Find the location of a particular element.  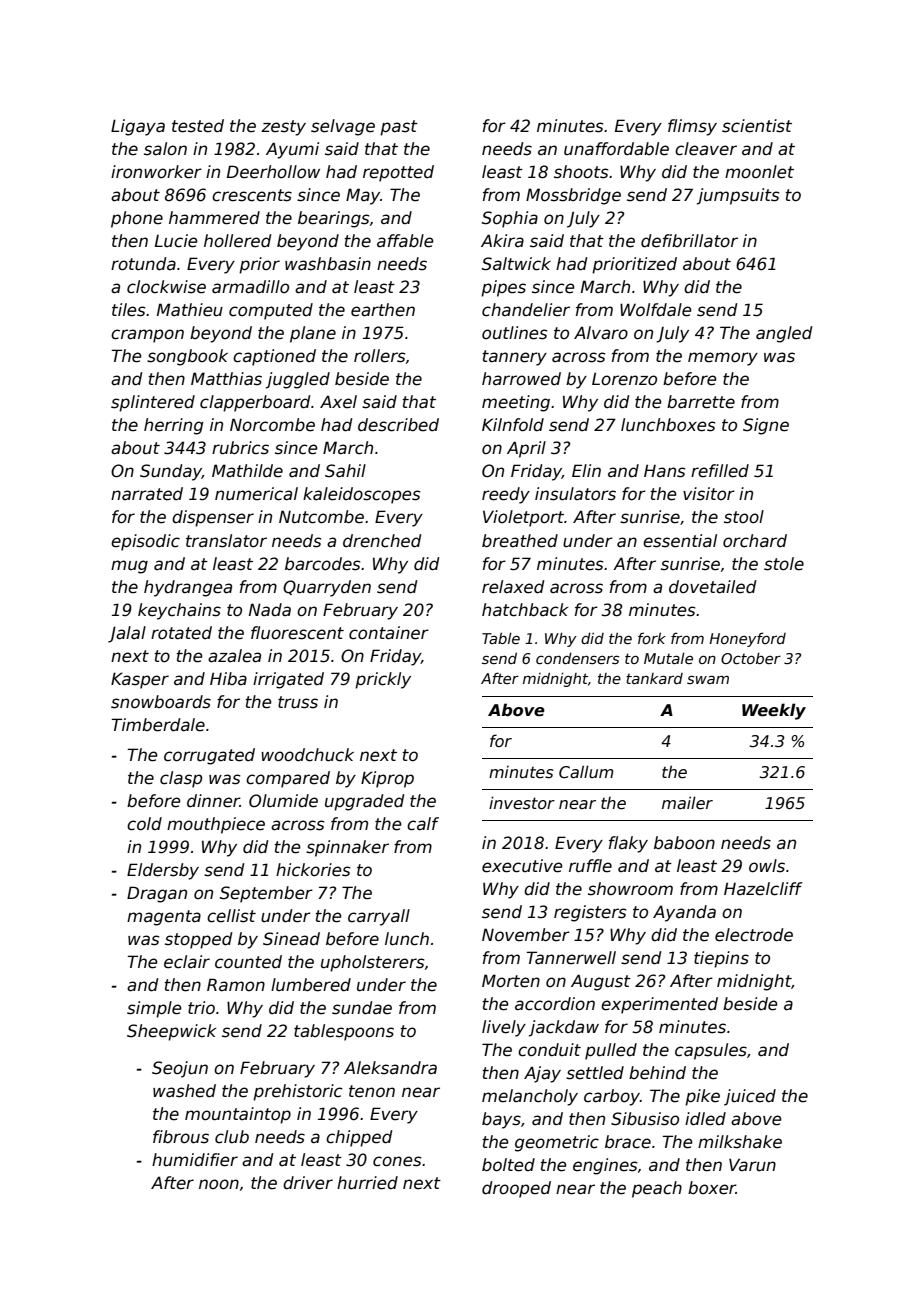

mailer is located at coordinates (687, 802).
